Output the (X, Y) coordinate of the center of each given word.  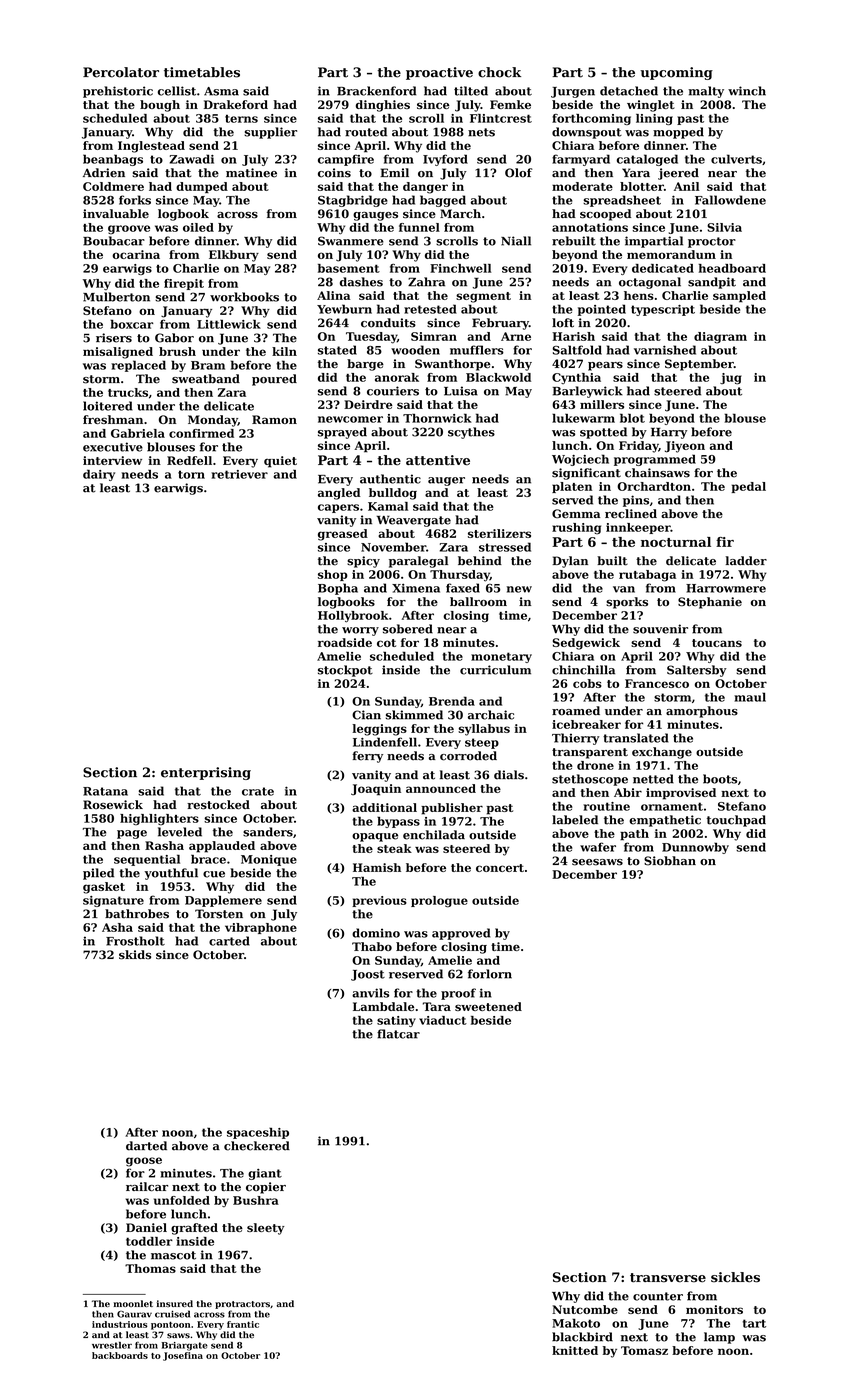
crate (258, 791)
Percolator (121, 72)
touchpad (736, 821)
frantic (243, 1324)
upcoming (676, 73)
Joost (368, 975)
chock (499, 72)
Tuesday (371, 338)
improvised (681, 794)
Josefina (183, 1356)
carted (229, 941)
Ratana (105, 791)
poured (274, 380)
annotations (590, 227)
